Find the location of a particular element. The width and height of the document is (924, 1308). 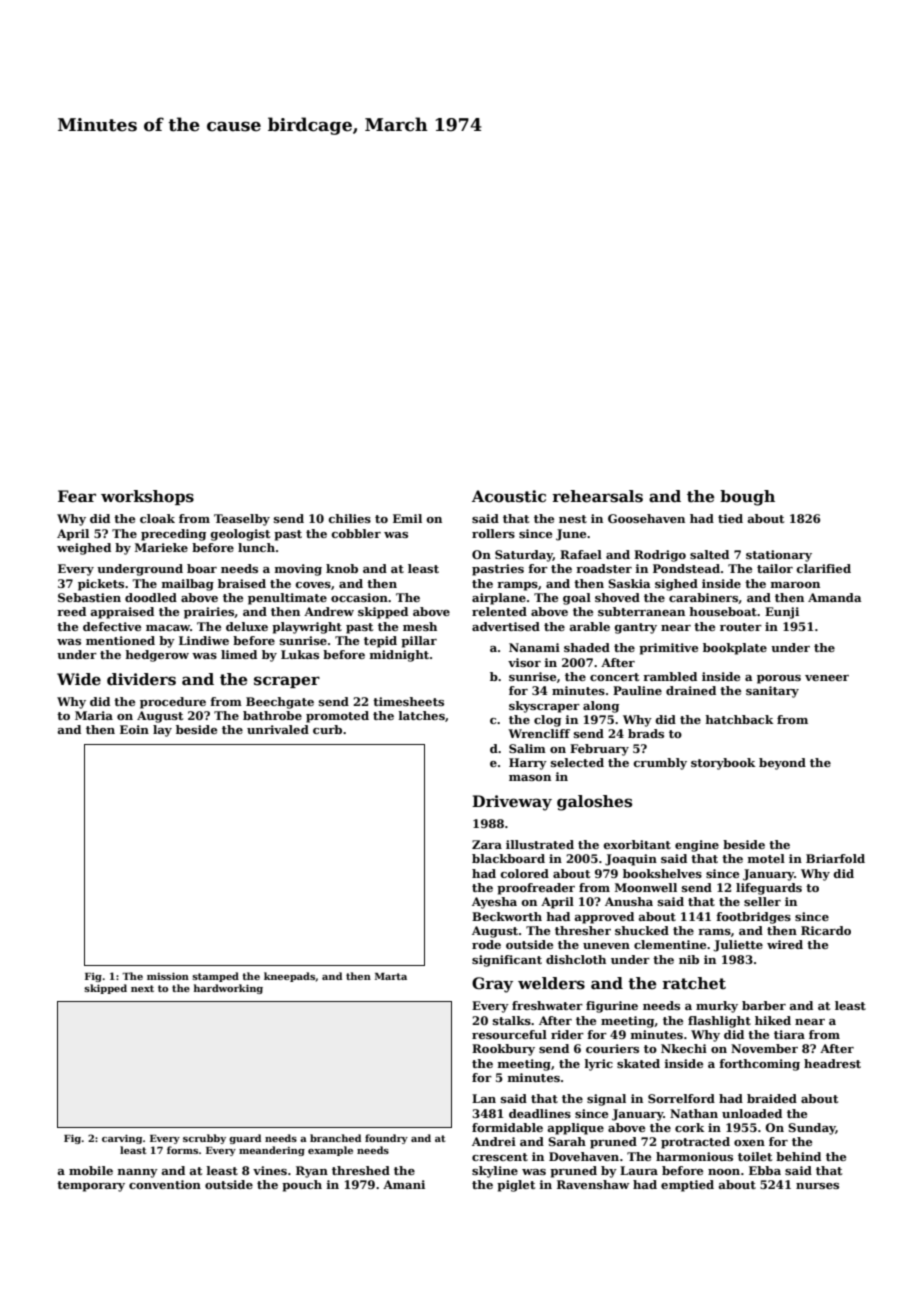

Ravenshaw is located at coordinates (593, 1184).
